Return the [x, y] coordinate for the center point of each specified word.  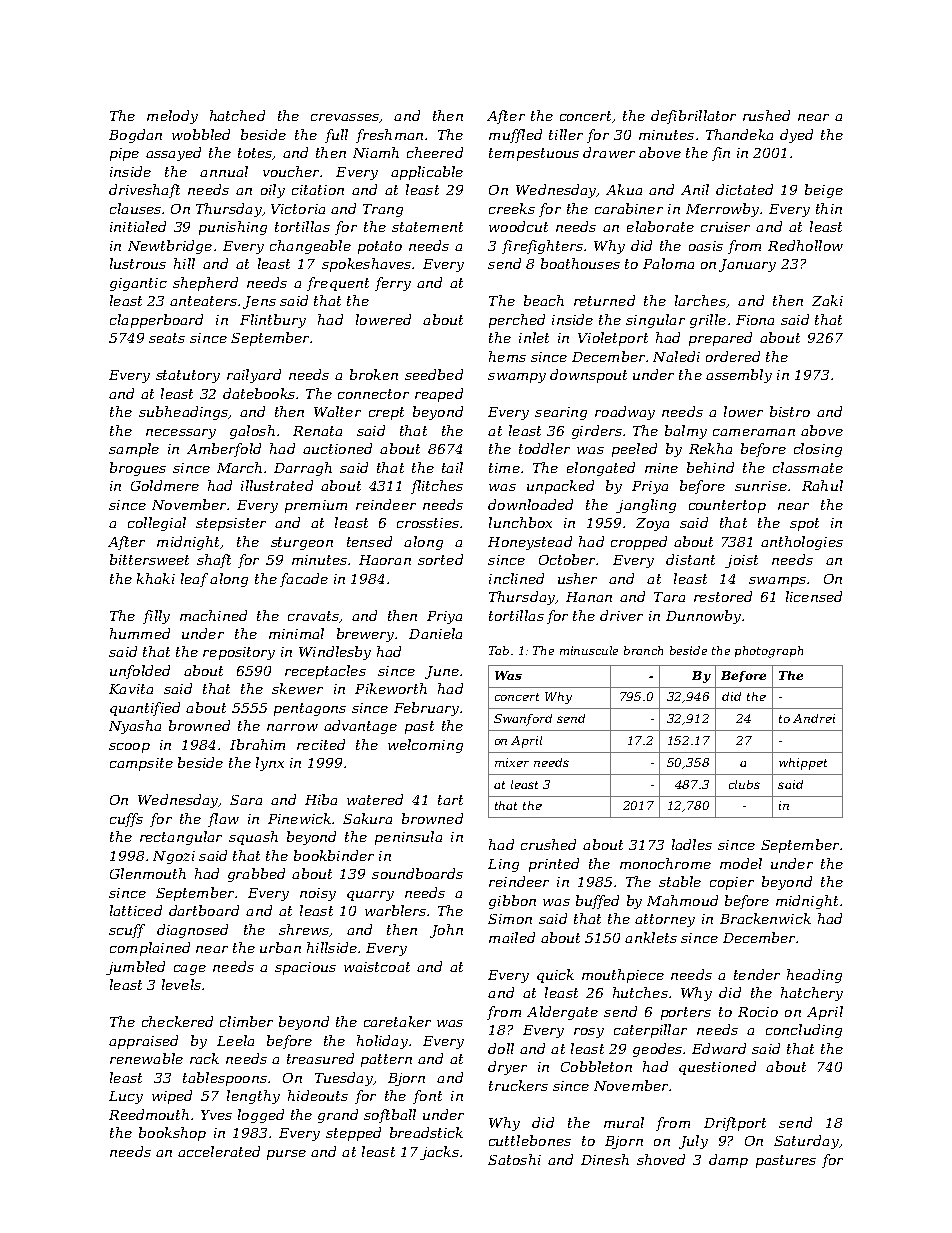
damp [728, 1161]
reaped [439, 395]
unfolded [140, 672]
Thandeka [739, 134]
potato [380, 247]
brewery [365, 635]
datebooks [259, 393]
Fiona [755, 320]
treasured [320, 1058]
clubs [744, 784]
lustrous [138, 263]
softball [390, 1116]
